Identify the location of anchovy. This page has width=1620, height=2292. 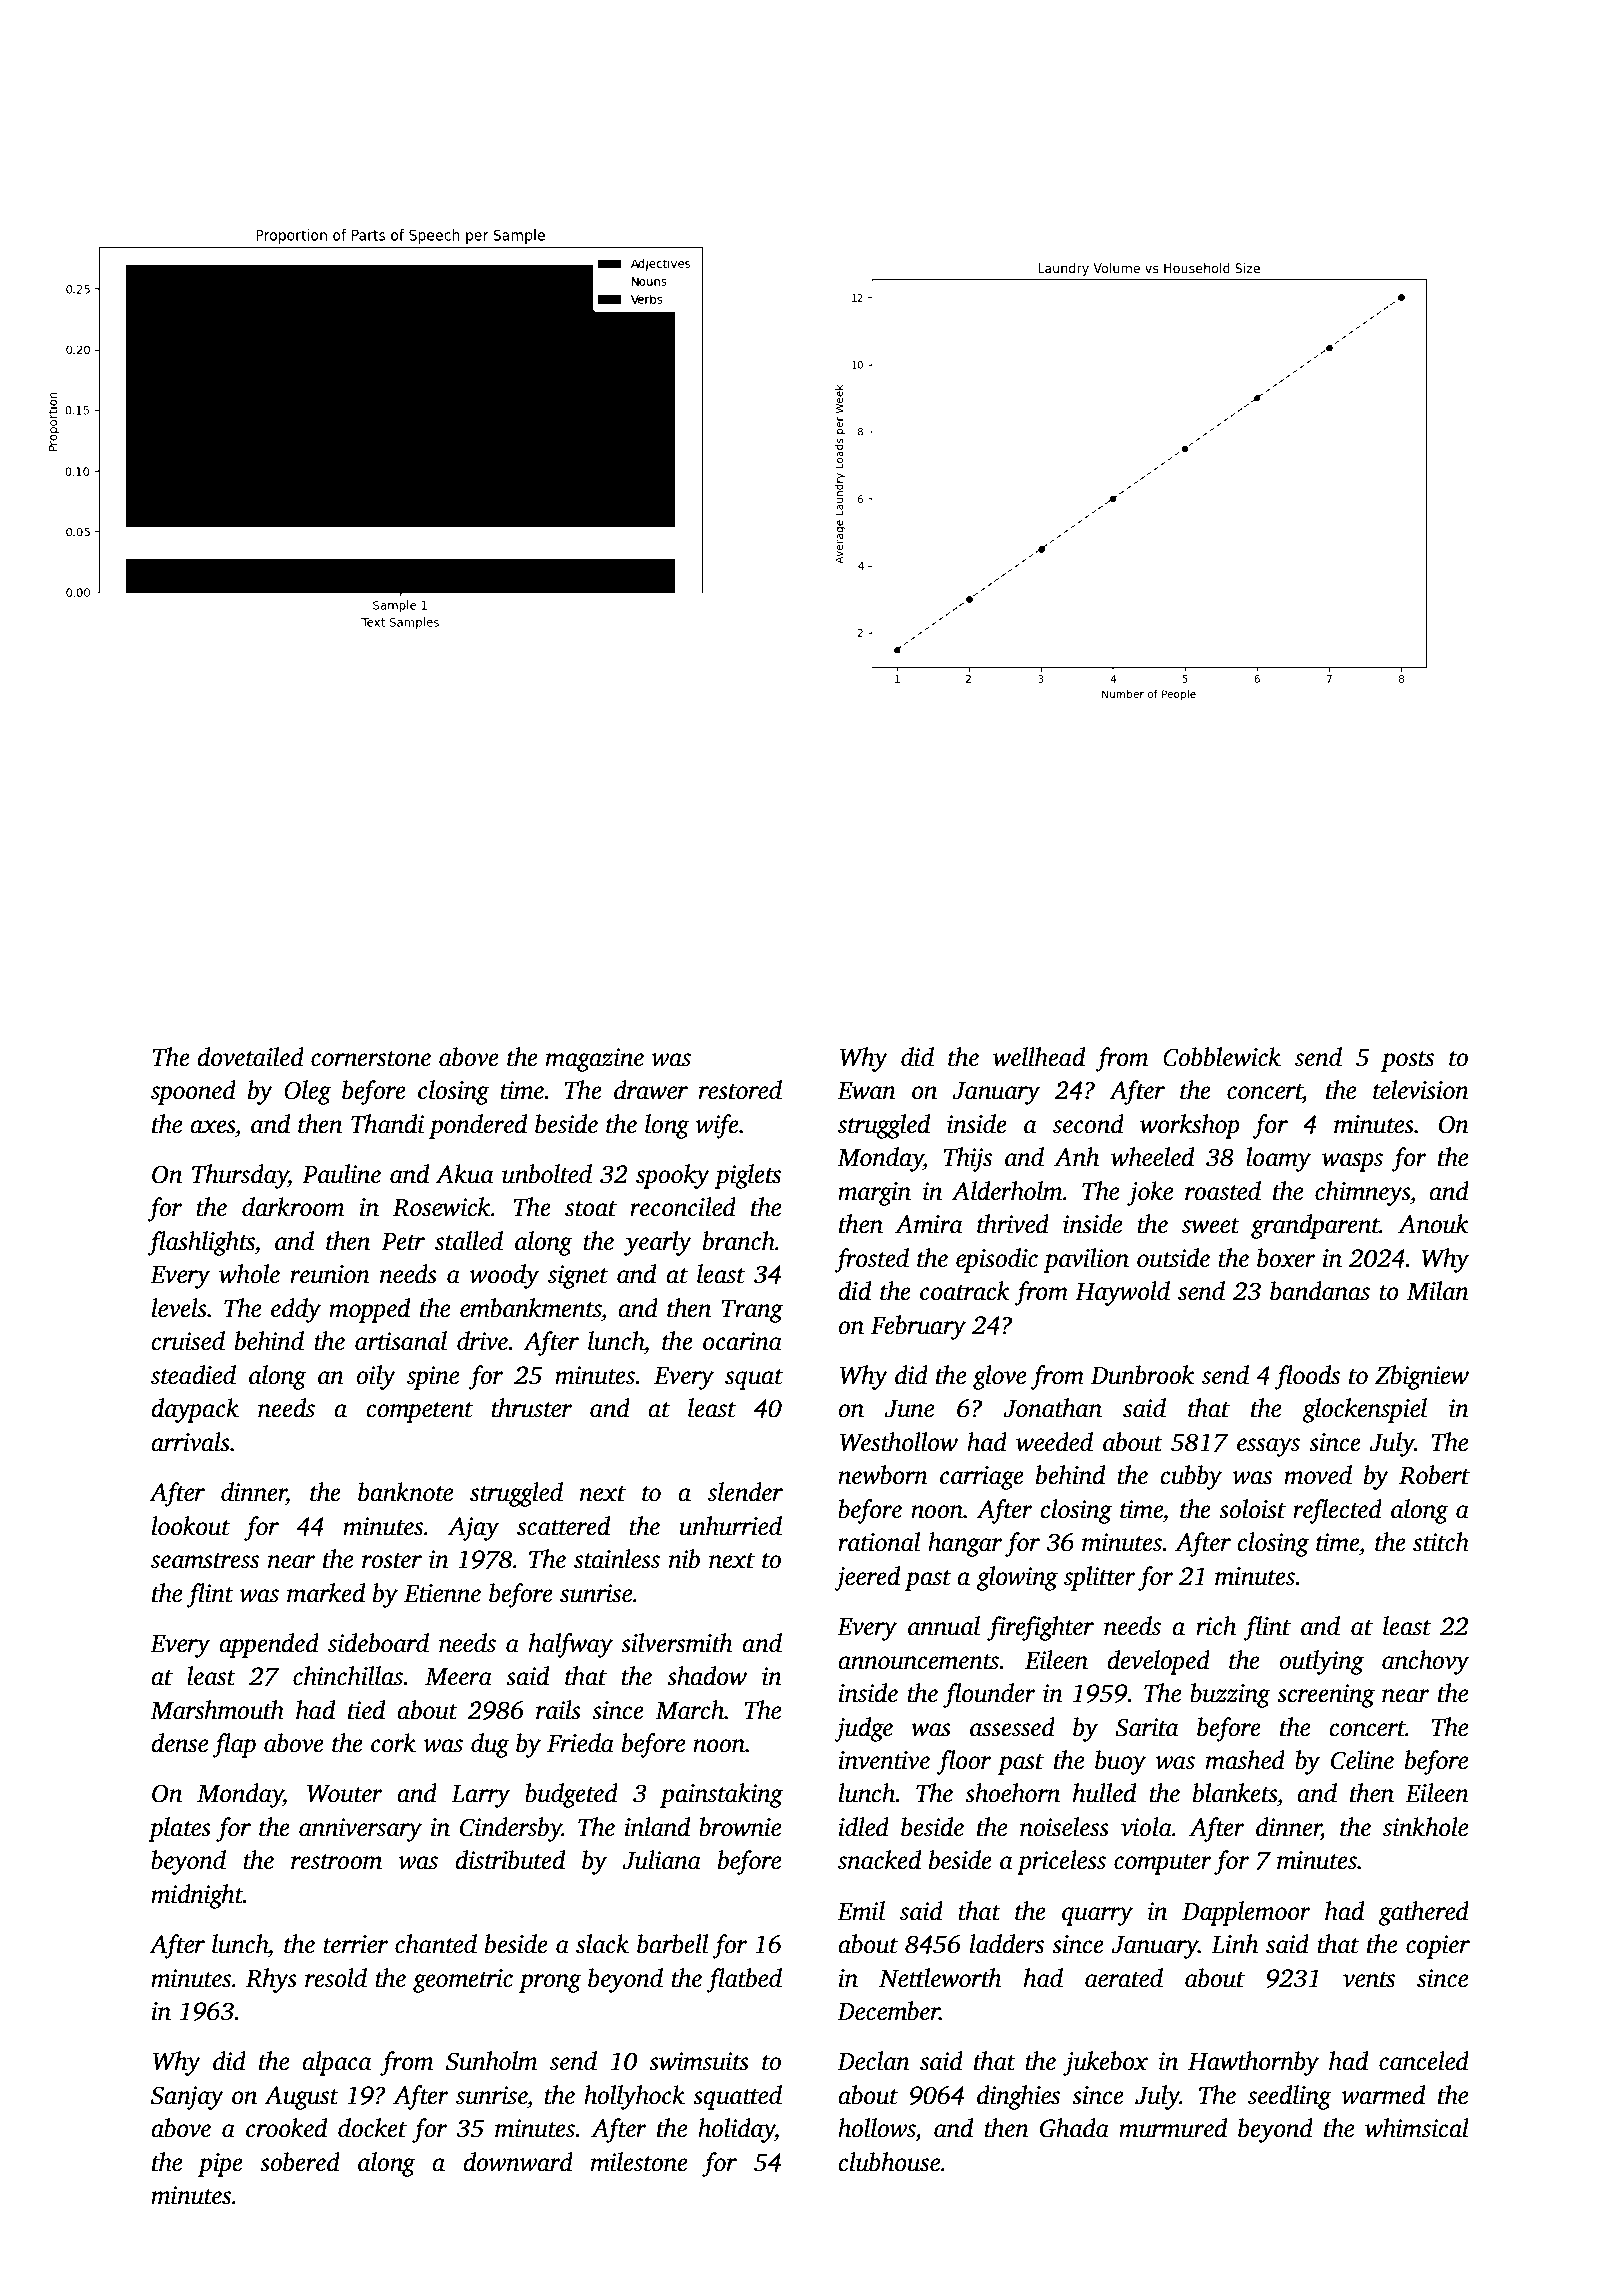
(1425, 1662).
